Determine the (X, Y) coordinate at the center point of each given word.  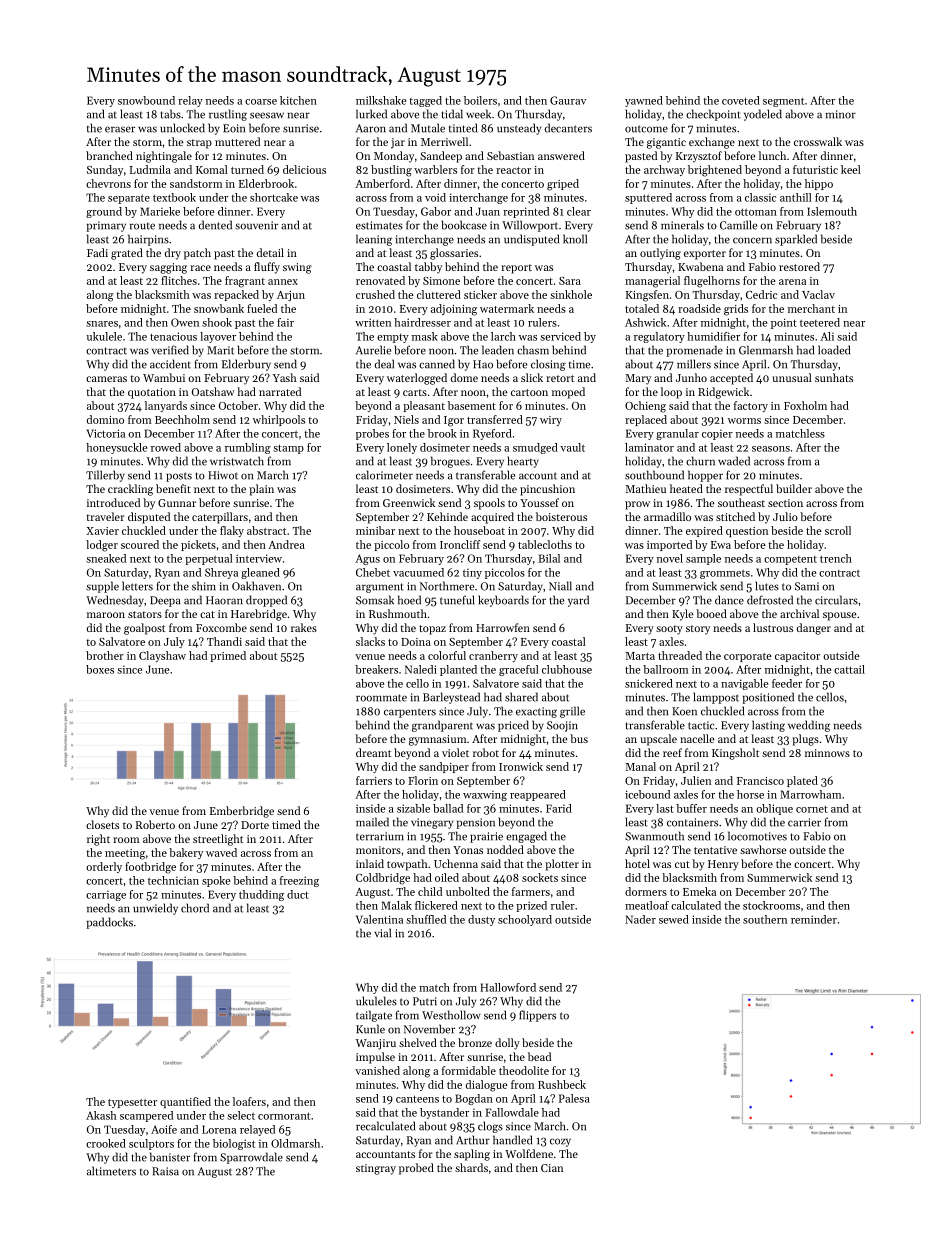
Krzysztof (699, 157)
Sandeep (441, 157)
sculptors (151, 1144)
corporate (748, 657)
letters (137, 586)
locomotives (757, 836)
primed (228, 656)
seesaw (267, 115)
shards (471, 1167)
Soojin (562, 726)
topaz (432, 630)
